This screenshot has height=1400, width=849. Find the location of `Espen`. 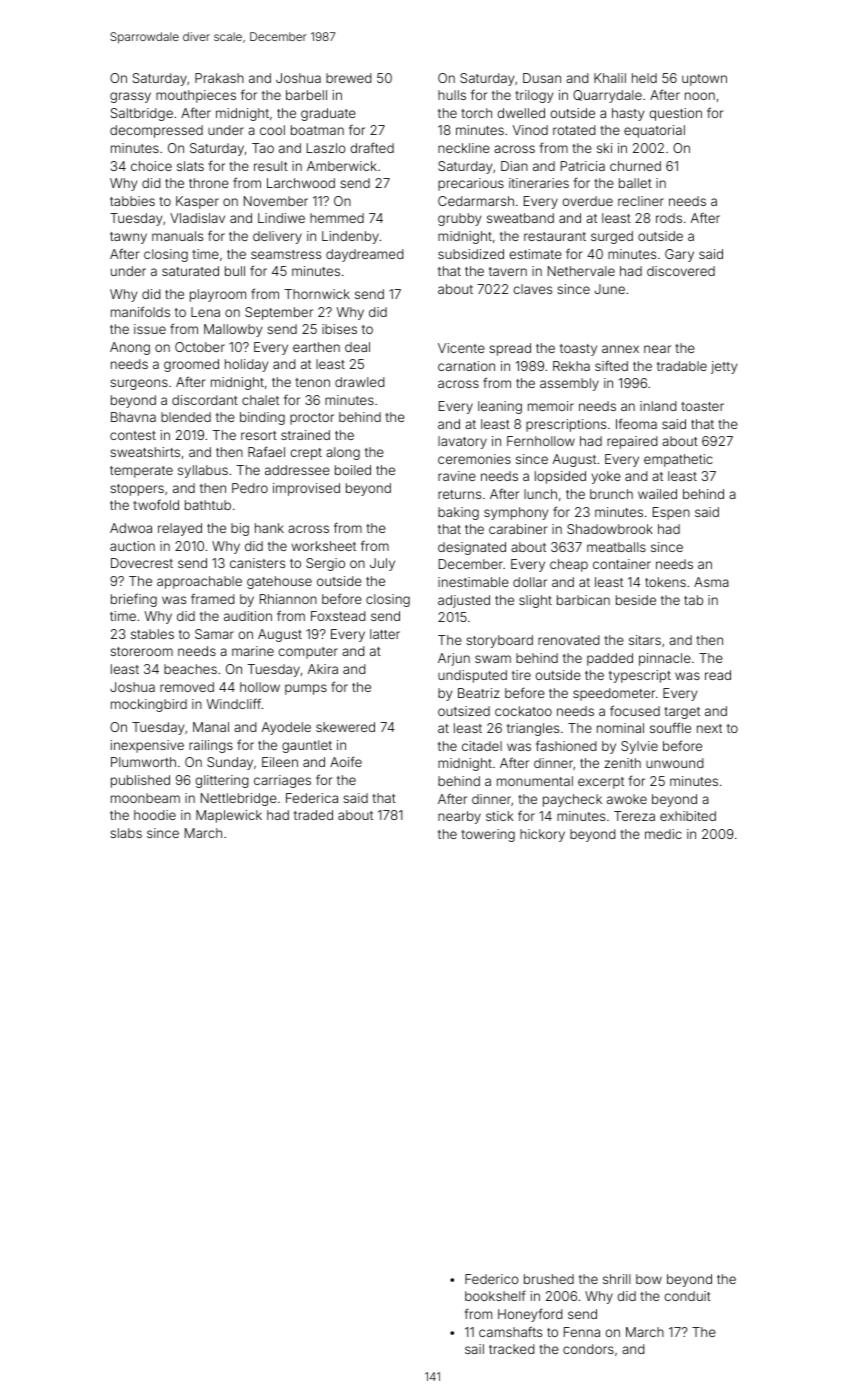

Espen is located at coordinates (671, 513).
